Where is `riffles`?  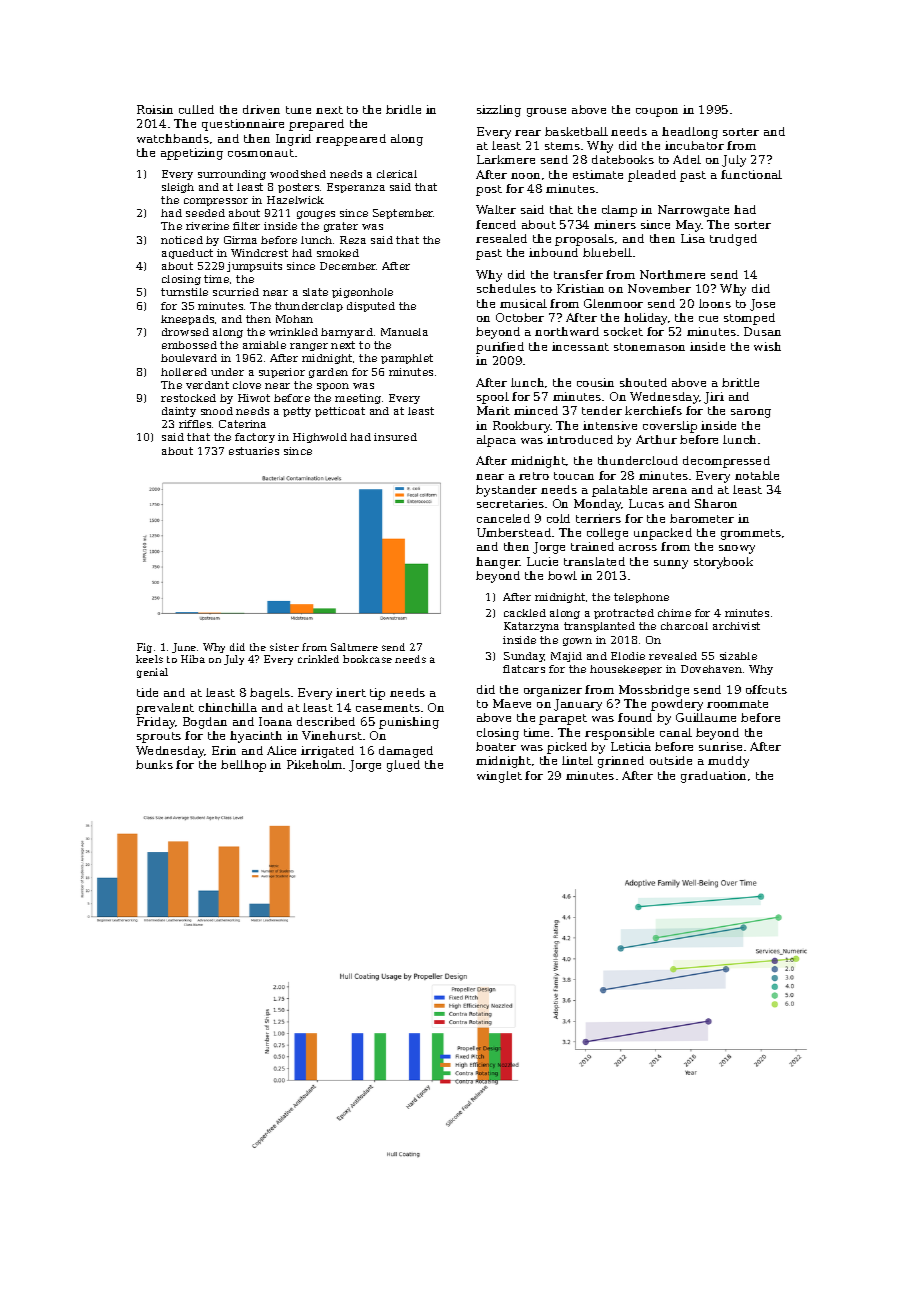 riffles is located at coordinates (195, 424).
